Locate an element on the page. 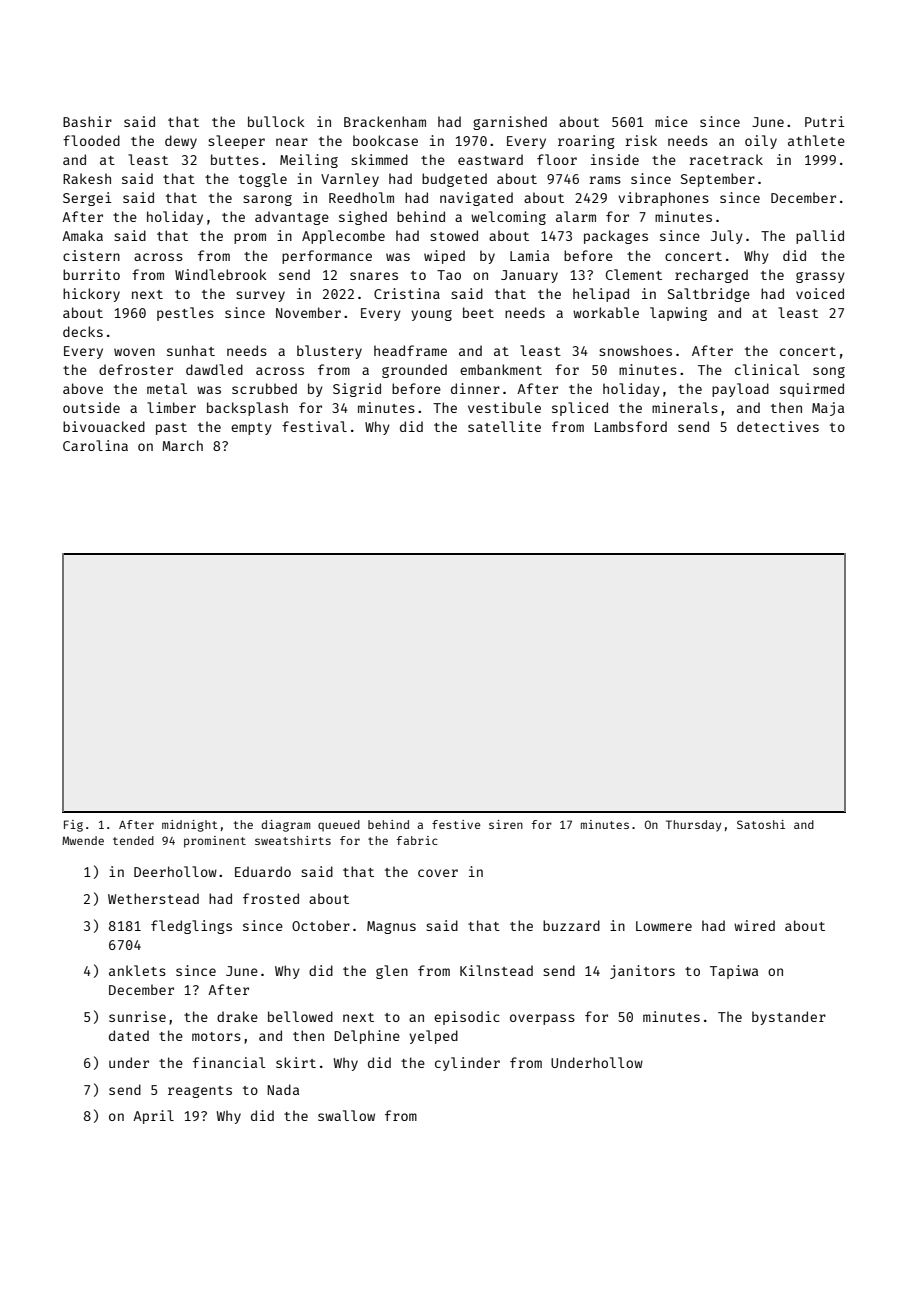 This image has height=1316, width=908. sunrise is located at coordinates (137, 1016).
